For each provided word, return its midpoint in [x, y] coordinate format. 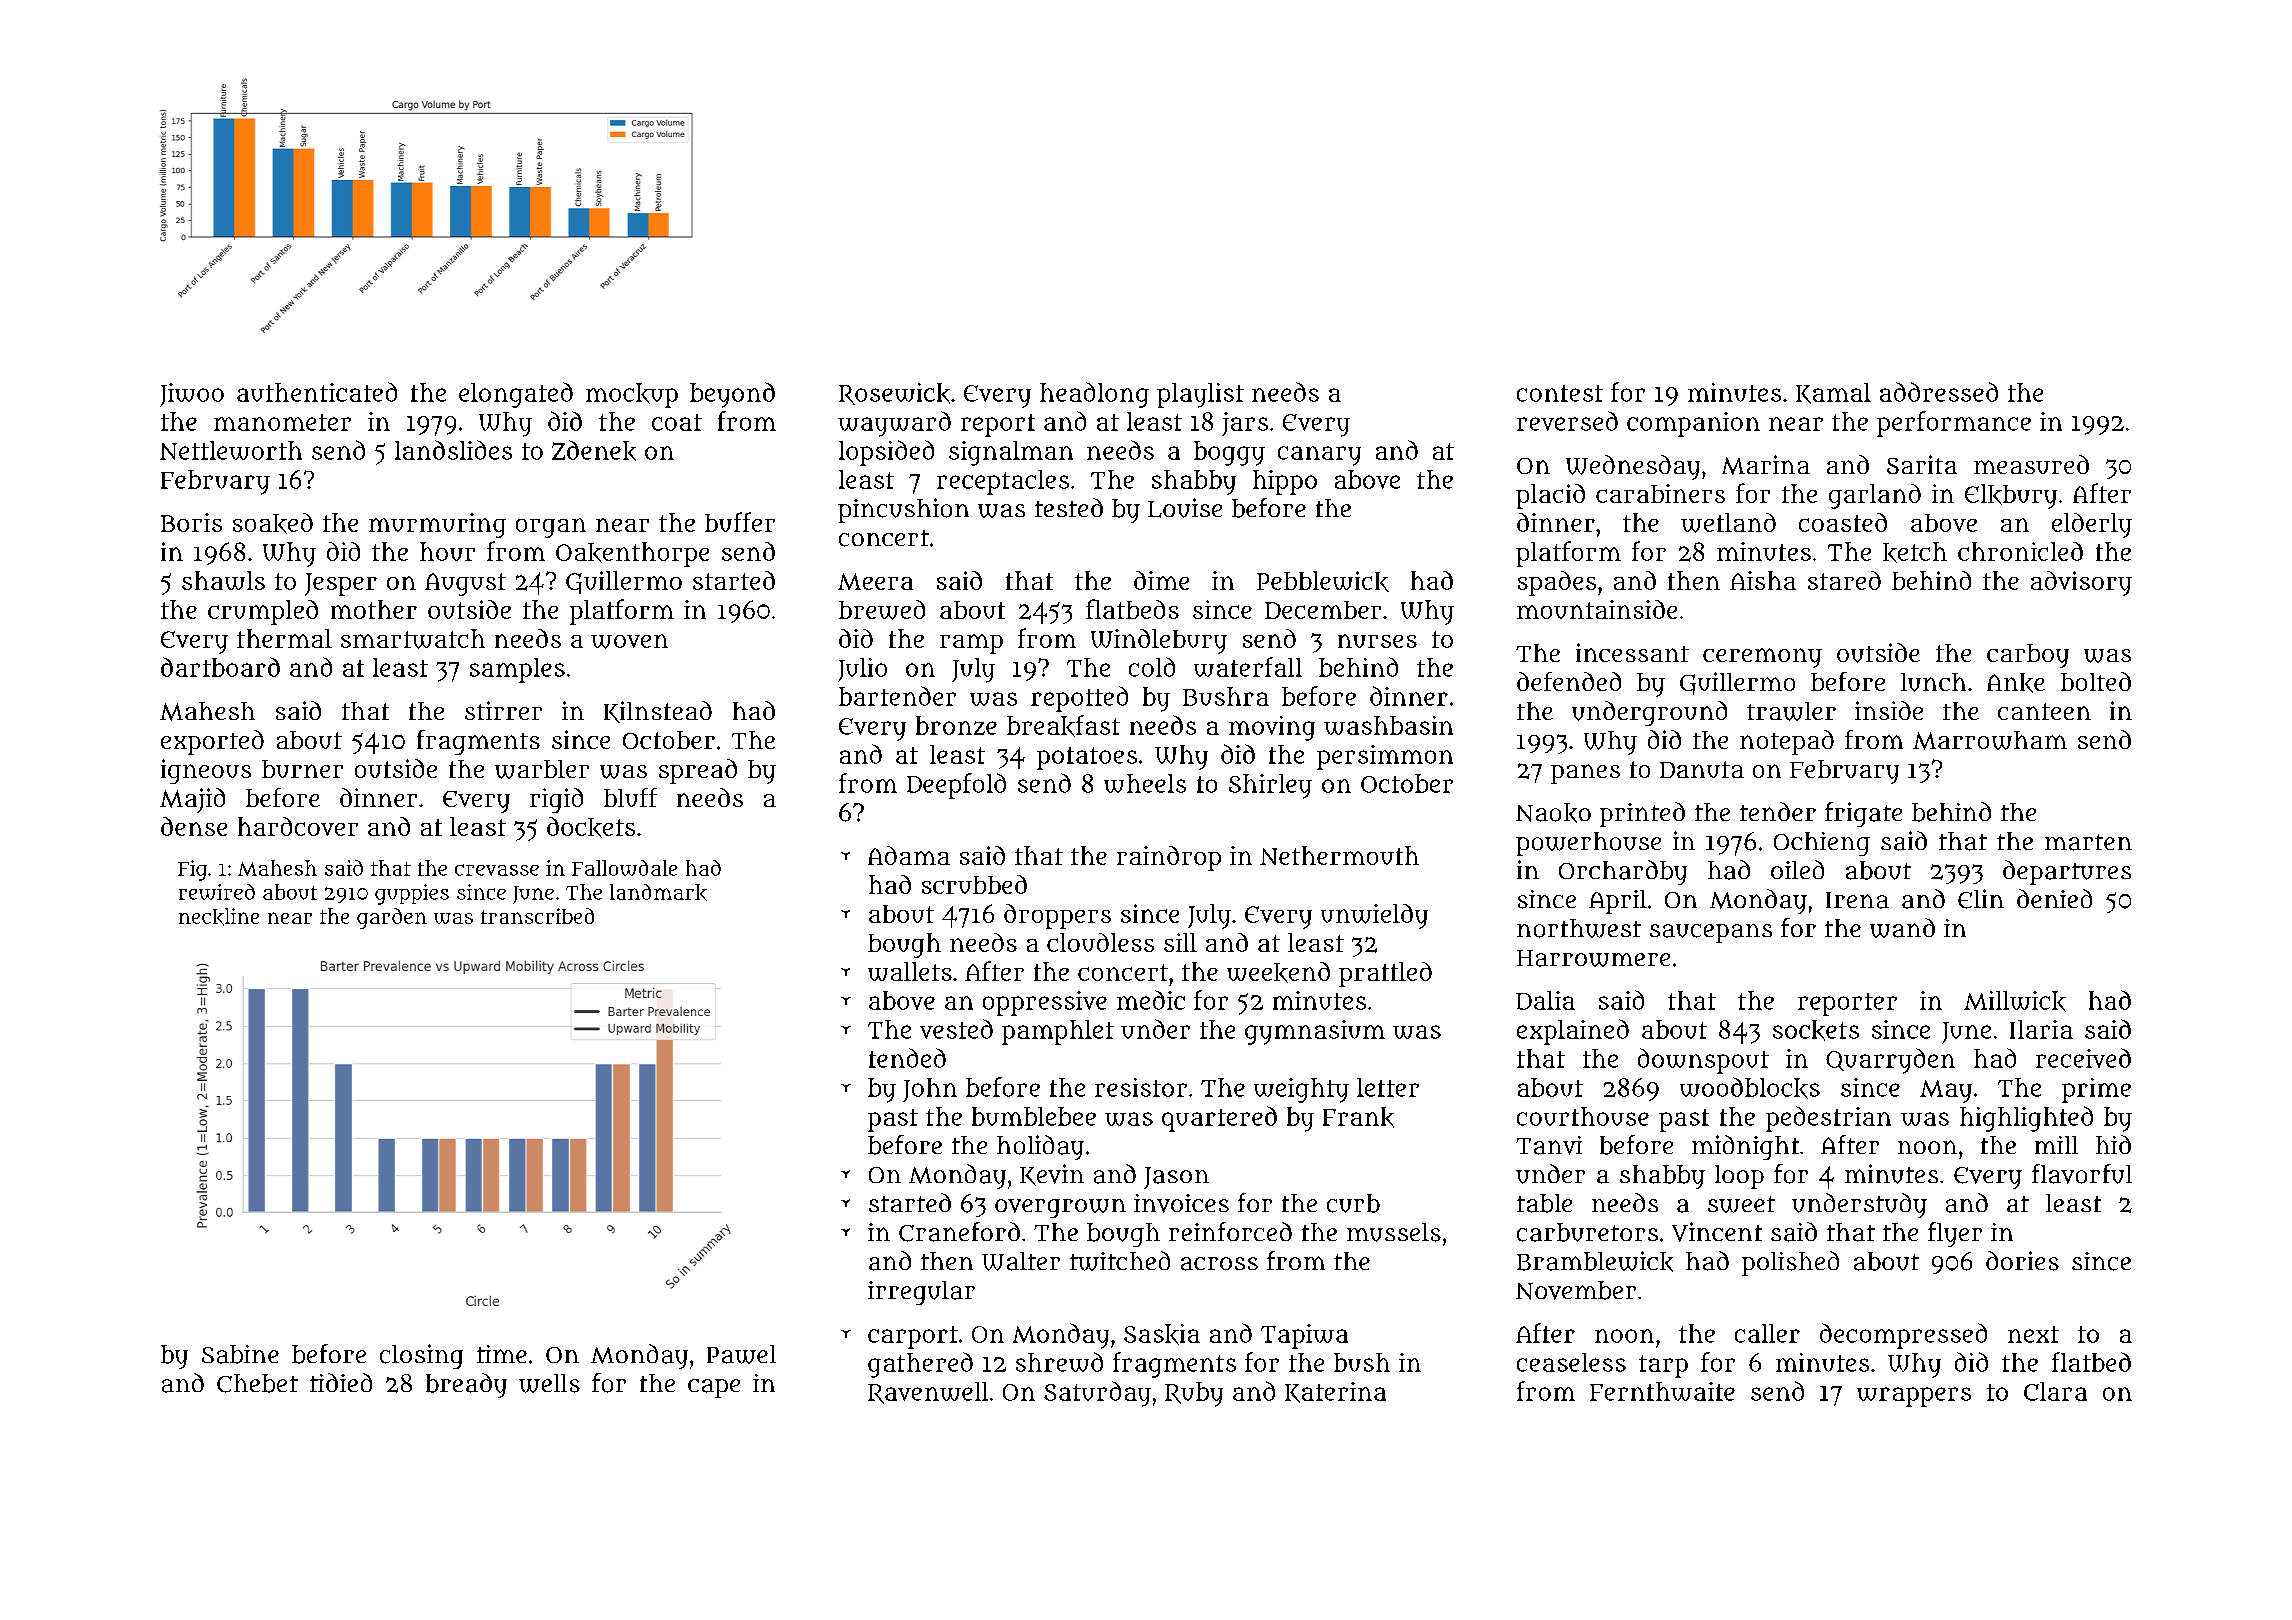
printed [1642, 814]
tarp [1663, 1366]
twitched [1120, 1261]
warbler [542, 769]
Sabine [240, 1354]
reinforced [1230, 1231]
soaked [273, 523]
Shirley [1270, 786]
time [502, 1354]
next [2033, 1334]
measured [2031, 464]
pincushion [903, 510]
